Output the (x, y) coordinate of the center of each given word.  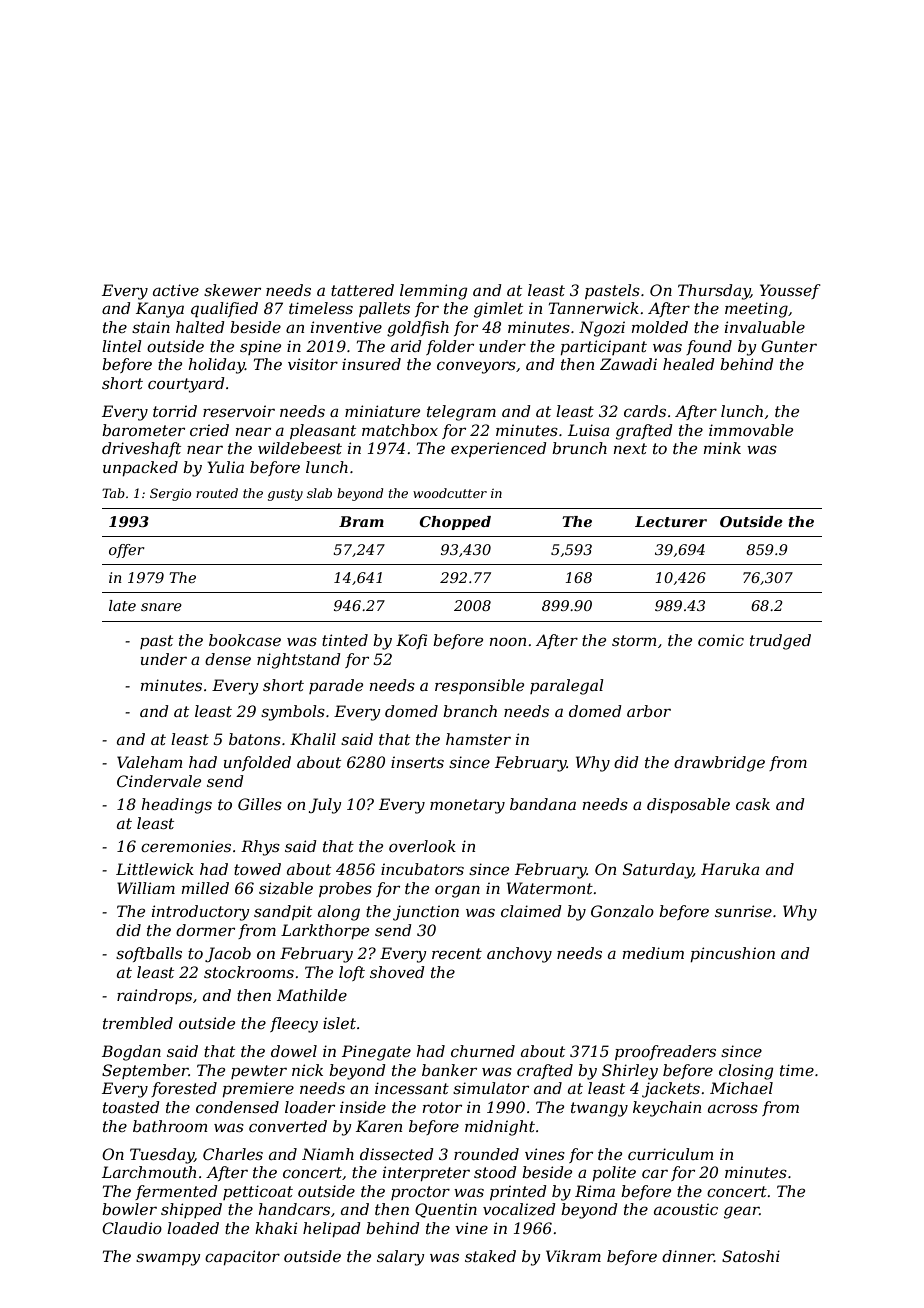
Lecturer (671, 521)
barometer (143, 430)
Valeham (149, 762)
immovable (751, 430)
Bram (361, 521)
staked (490, 1256)
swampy (168, 1259)
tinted (345, 640)
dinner (688, 1256)
